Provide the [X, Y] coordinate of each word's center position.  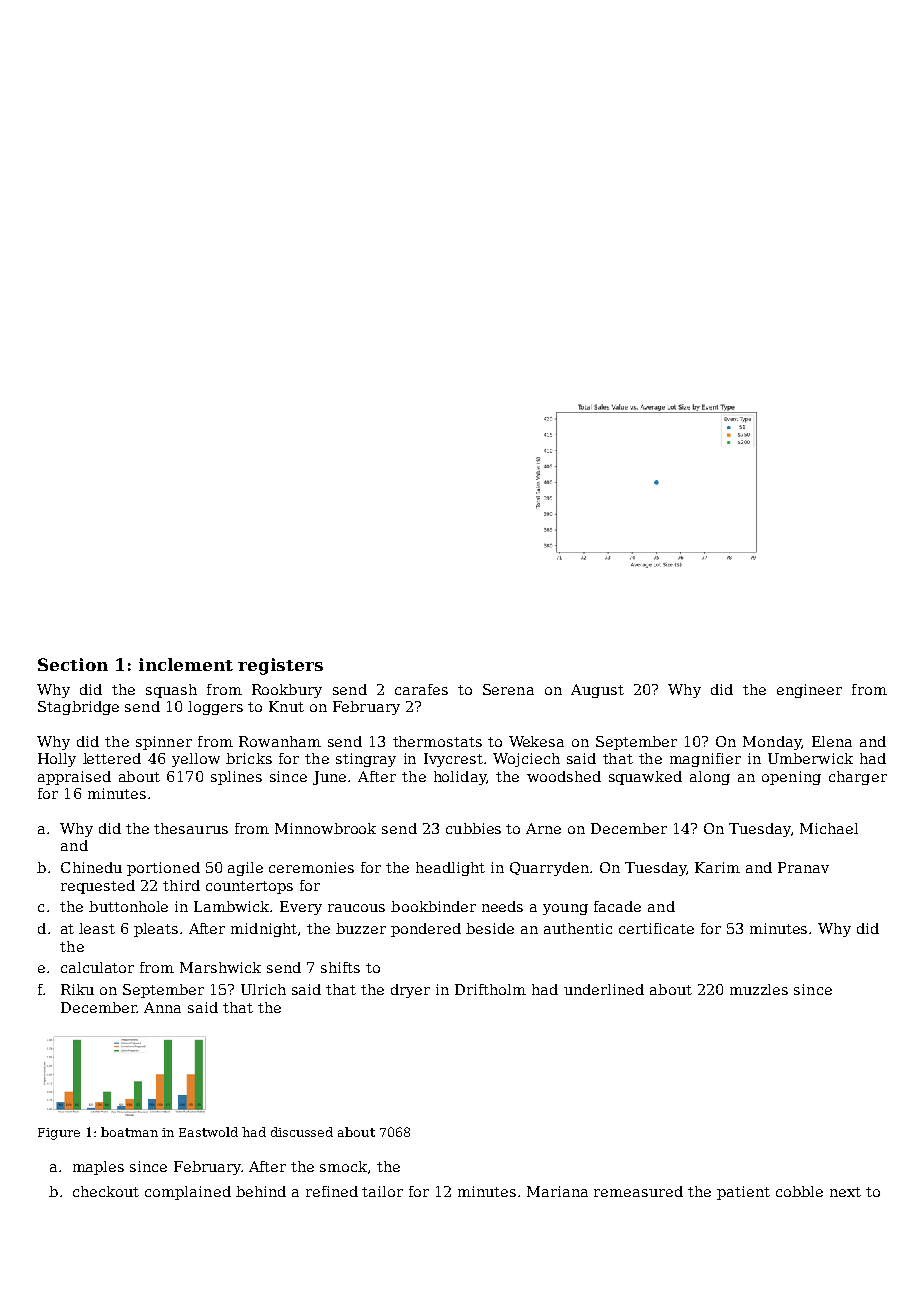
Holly [57, 760]
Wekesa [536, 741]
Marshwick [220, 967]
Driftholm [490, 989]
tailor [382, 1191]
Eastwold [208, 1132]
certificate [656, 928]
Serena [508, 689]
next [845, 1192]
